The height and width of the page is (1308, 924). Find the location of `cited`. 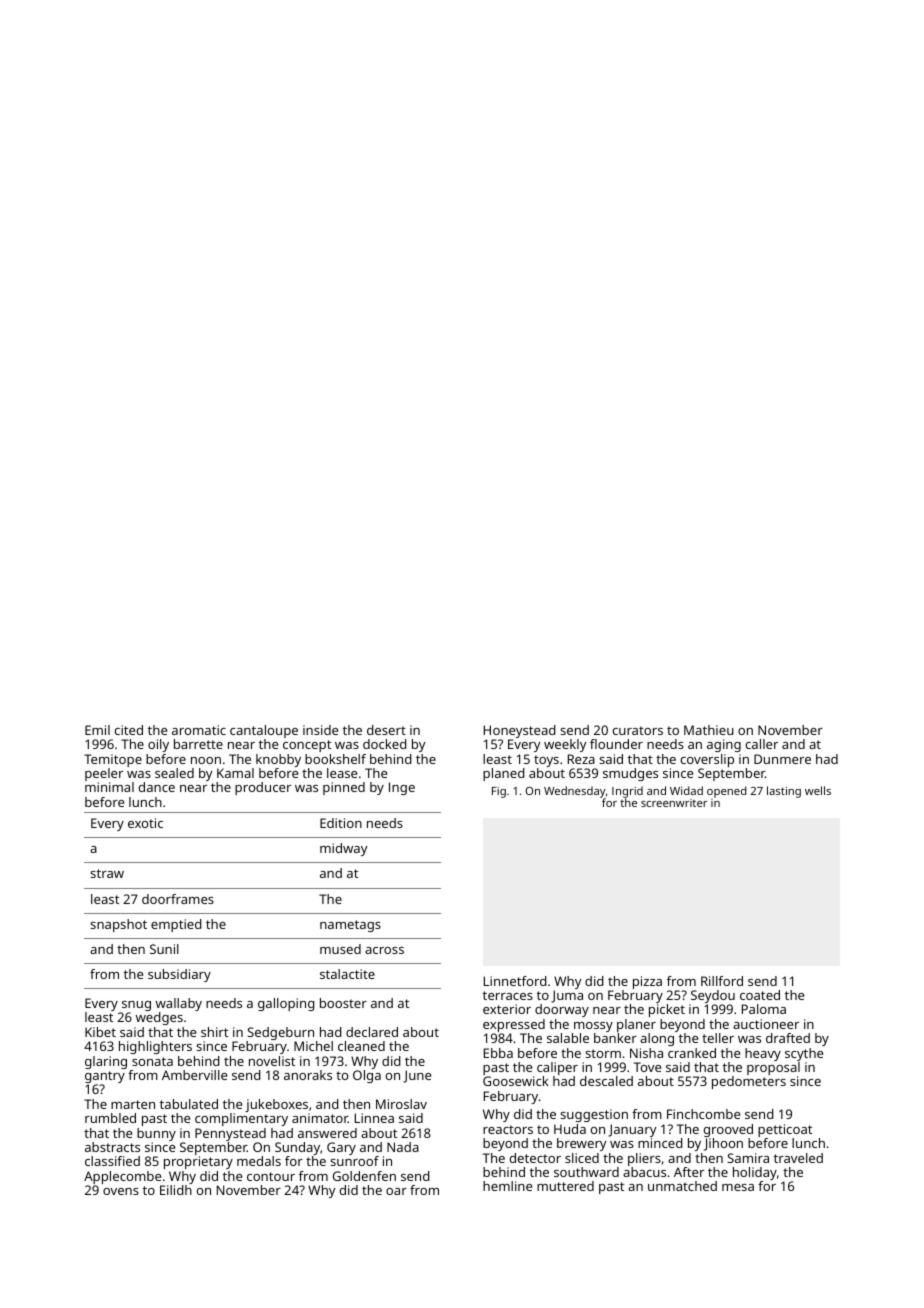

cited is located at coordinates (129, 730).
